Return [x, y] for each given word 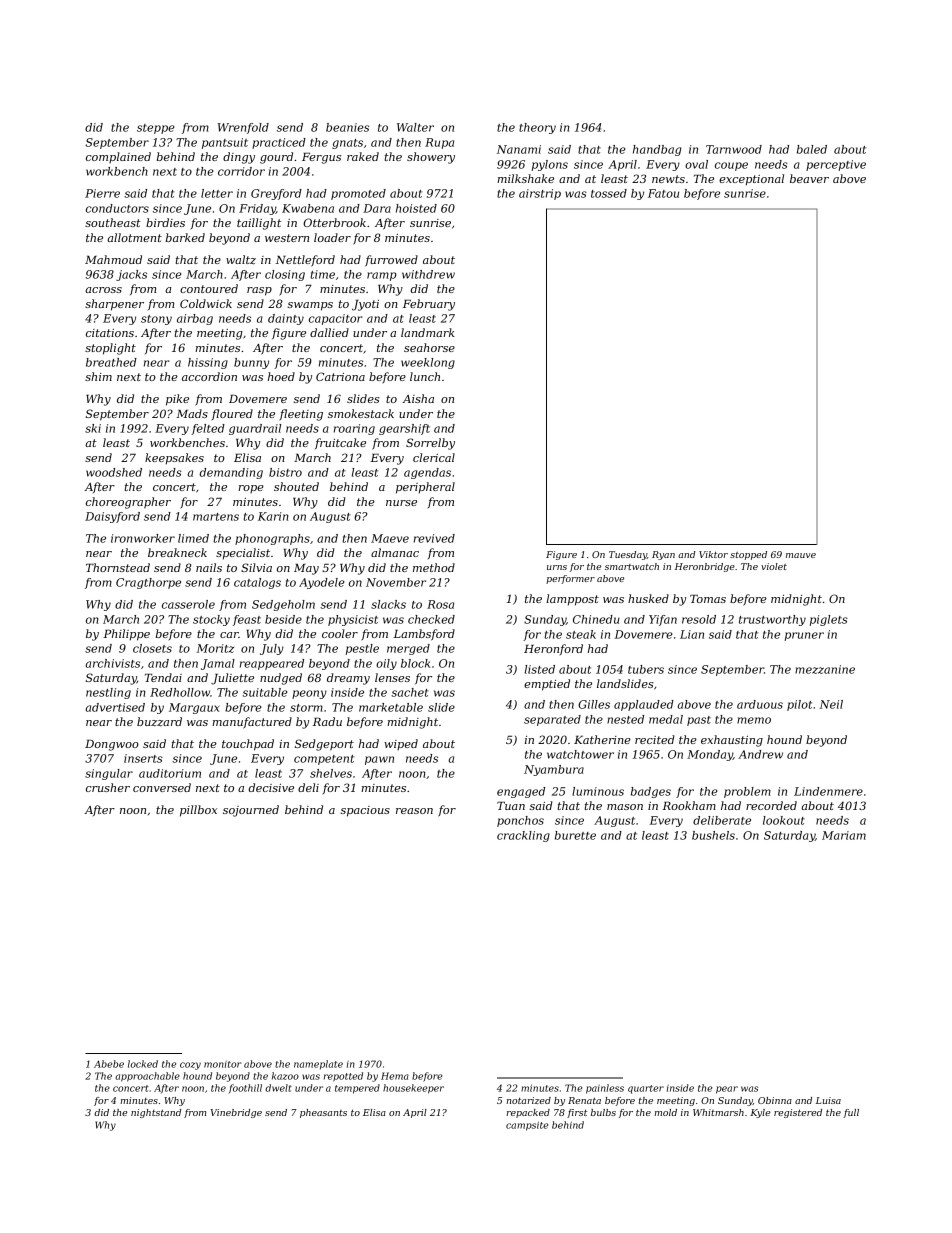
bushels [713, 835]
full [851, 1113]
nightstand [156, 1113]
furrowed [391, 261]
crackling [523, 836]
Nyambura [554, 770]
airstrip [540, 194]
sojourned [251, 811]
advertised [115, 707]
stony [156, 320]
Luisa [828, 1100]
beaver [809, 178]
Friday [257, 209]
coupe [731, 166]
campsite [527, 1126]
